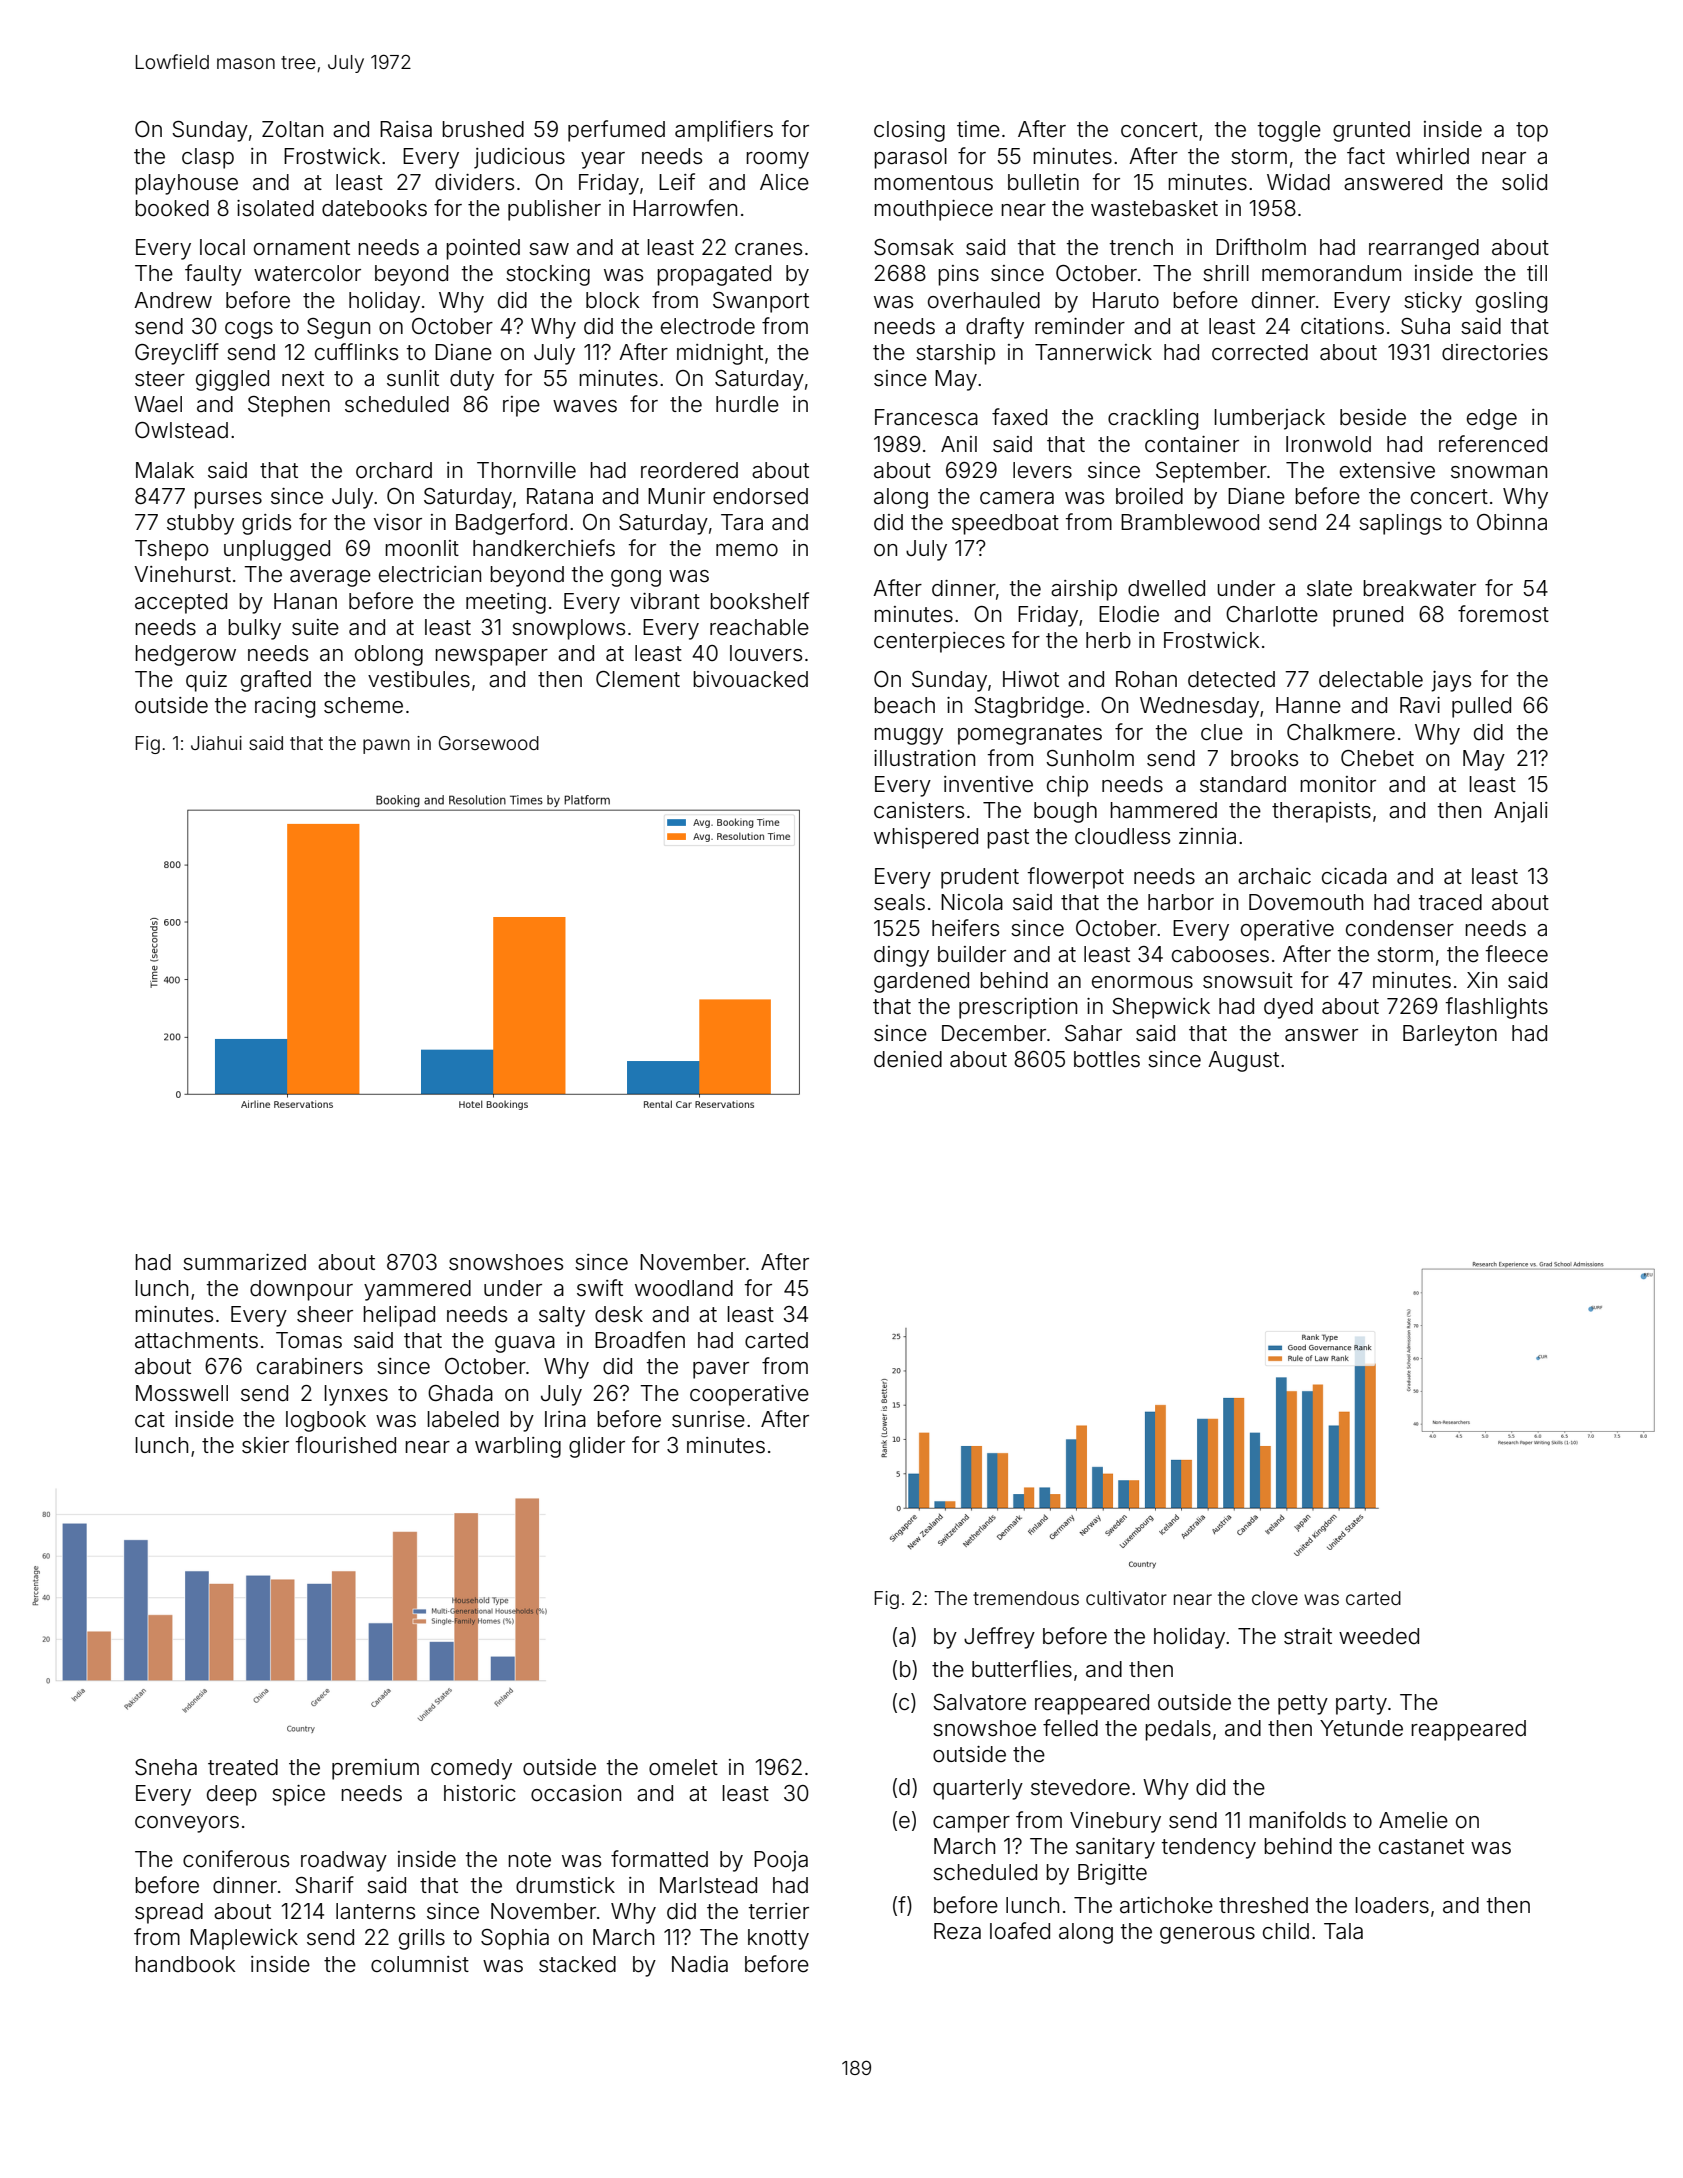 The width and height of the screenshot is (1683, 2178). Describe the element at coordinates (1031, 679) in the screenshot. I see `Hiwot` at that location.
